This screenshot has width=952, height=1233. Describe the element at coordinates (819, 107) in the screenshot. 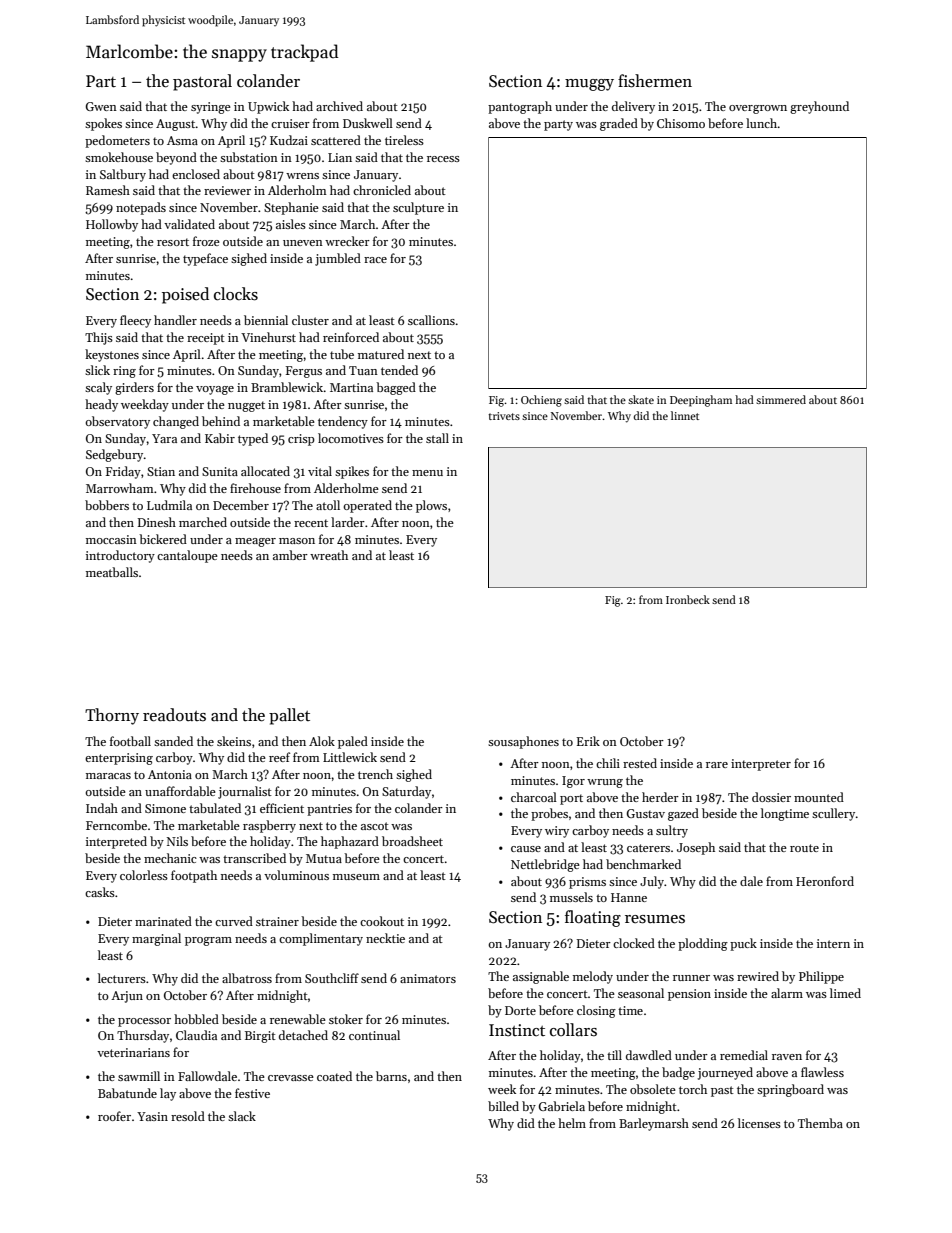

I see `greyhound` at that location.
